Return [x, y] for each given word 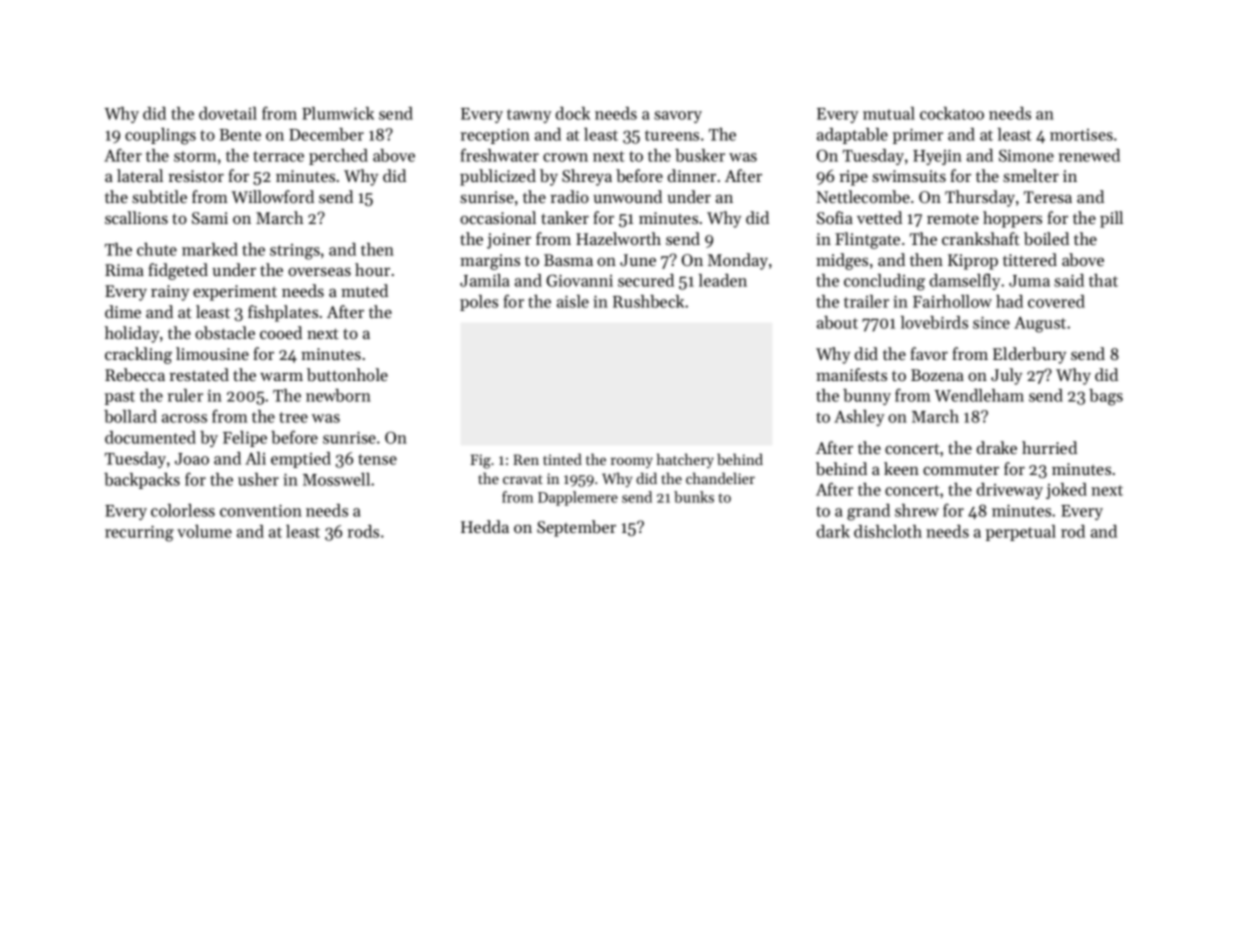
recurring [139, 533]
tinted [562, 459]
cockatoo [952, 113]
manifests [851, 374]
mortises [1081, 135]
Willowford [272, 196]
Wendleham [979, 395]
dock [573, 113]
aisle [573, 301]
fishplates [283, 313]
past [120, 398]
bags [1106, 397]
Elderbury [1029, 355]
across [184, 418]
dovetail [228, 113]
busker [700, 155]
